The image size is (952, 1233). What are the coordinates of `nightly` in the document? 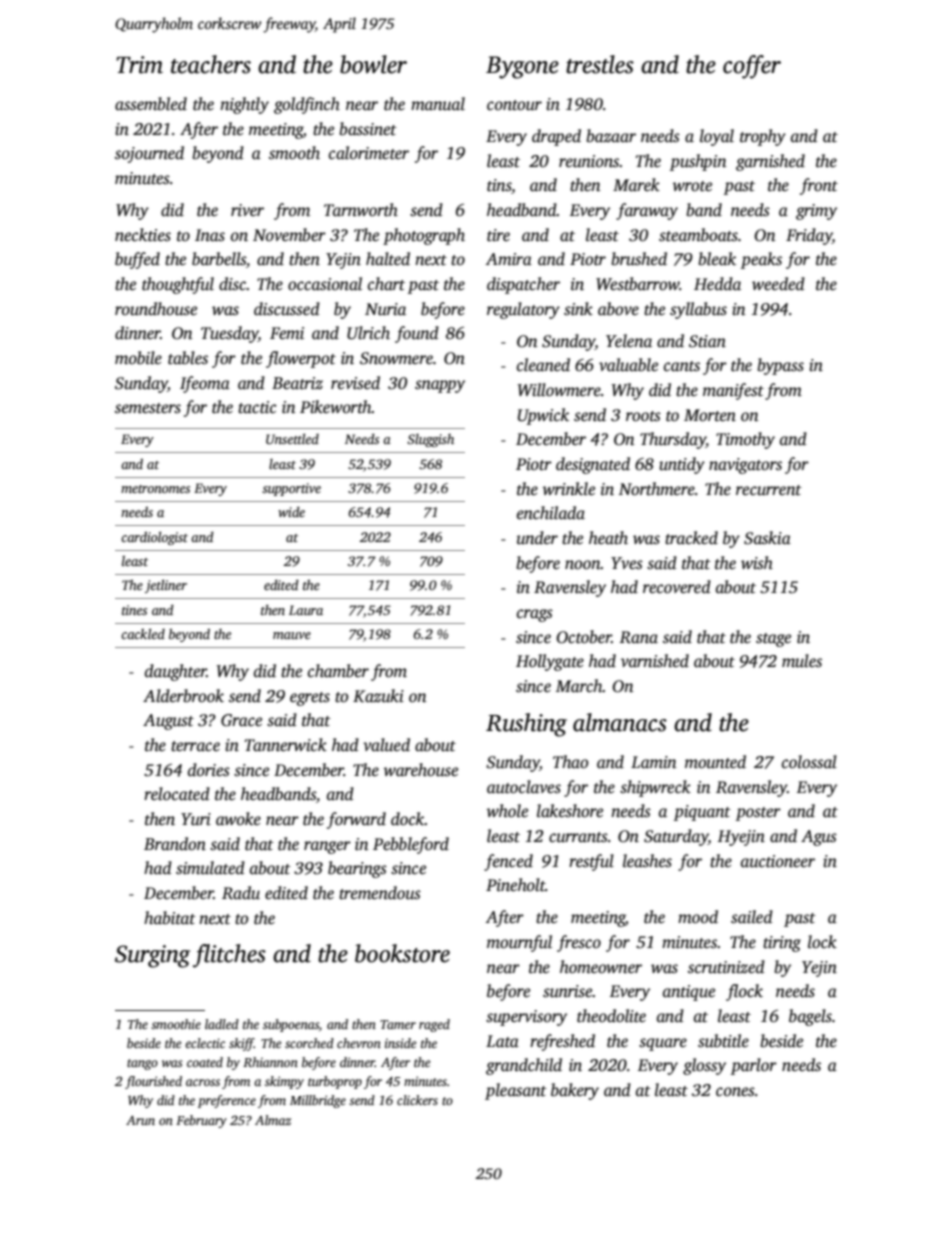 It's located at (244, 105).
